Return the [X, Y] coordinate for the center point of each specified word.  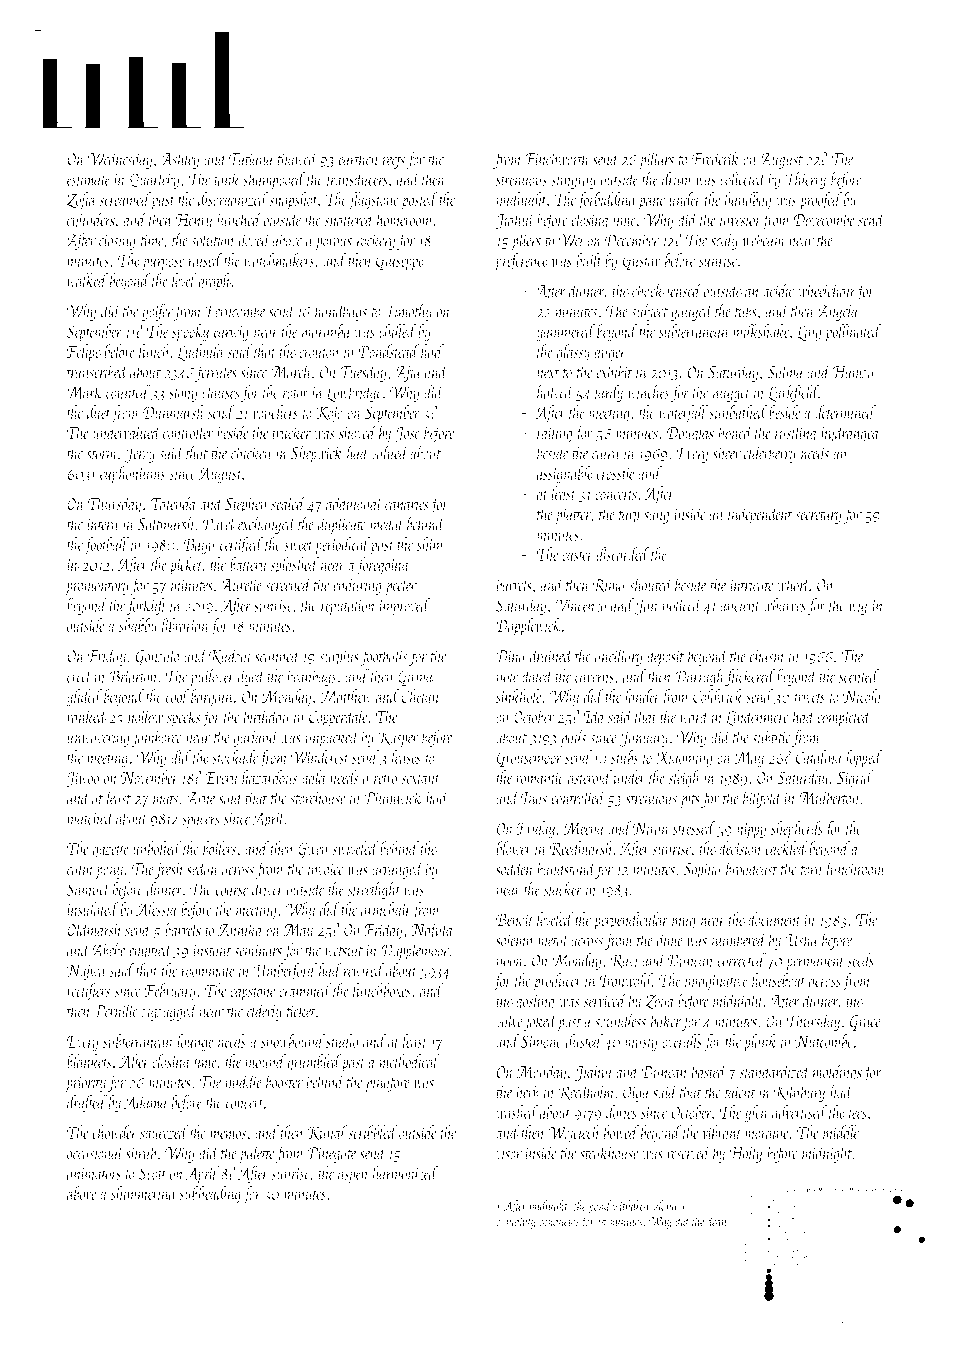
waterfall [683, 414]
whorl [793, 584]
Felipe [84, 353]
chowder [114, 1132]
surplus [339, 657]
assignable [565, 474]
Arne [200, 798]
